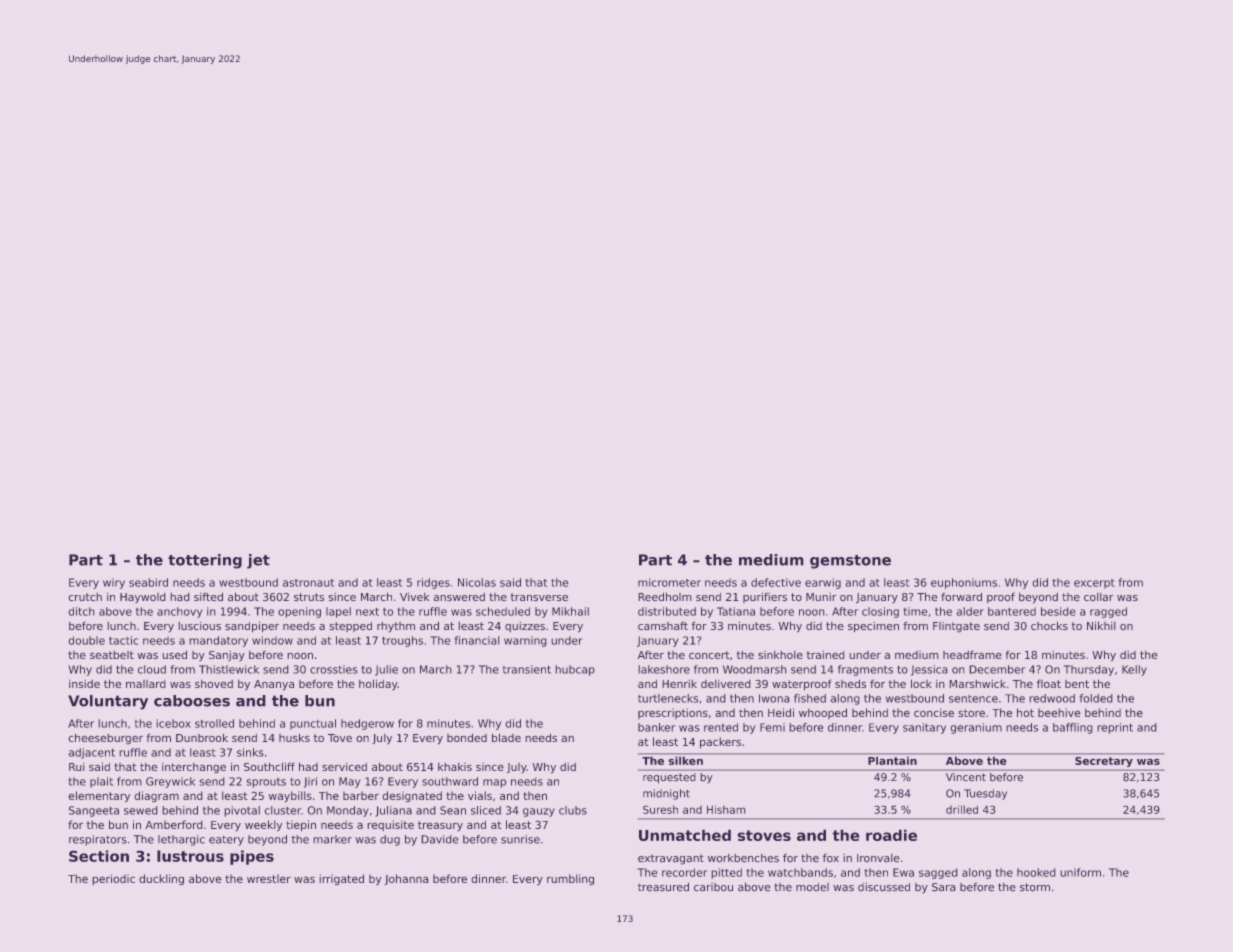 Image resolution: width=1233 pixels, height=952 pixels. What do you see at coordinates (94, 811) in the screenshot?
I see `Sangeeta` at bounding box center [94, 811].
